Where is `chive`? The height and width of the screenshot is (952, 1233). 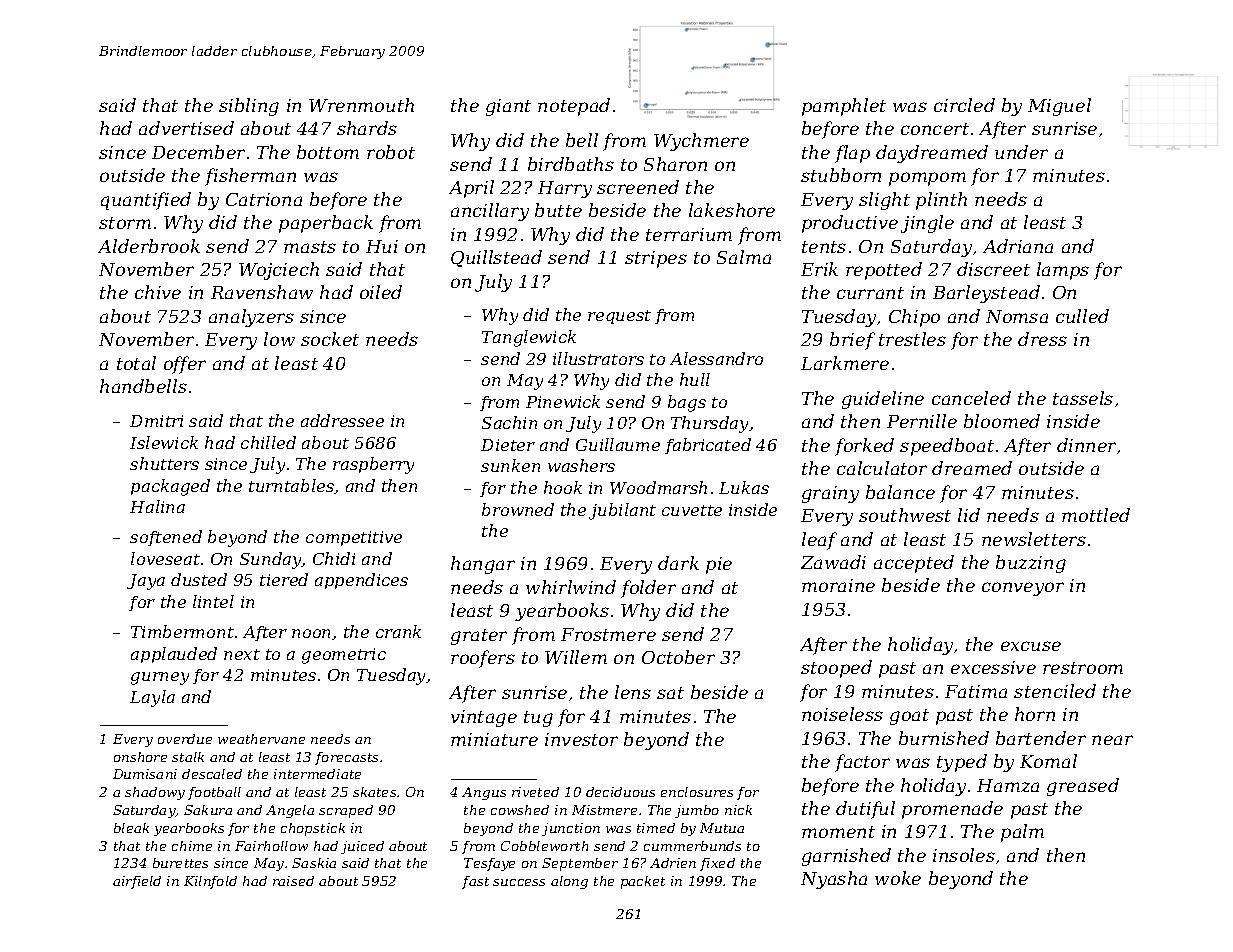 chive is located at coordinates (158, 292).
